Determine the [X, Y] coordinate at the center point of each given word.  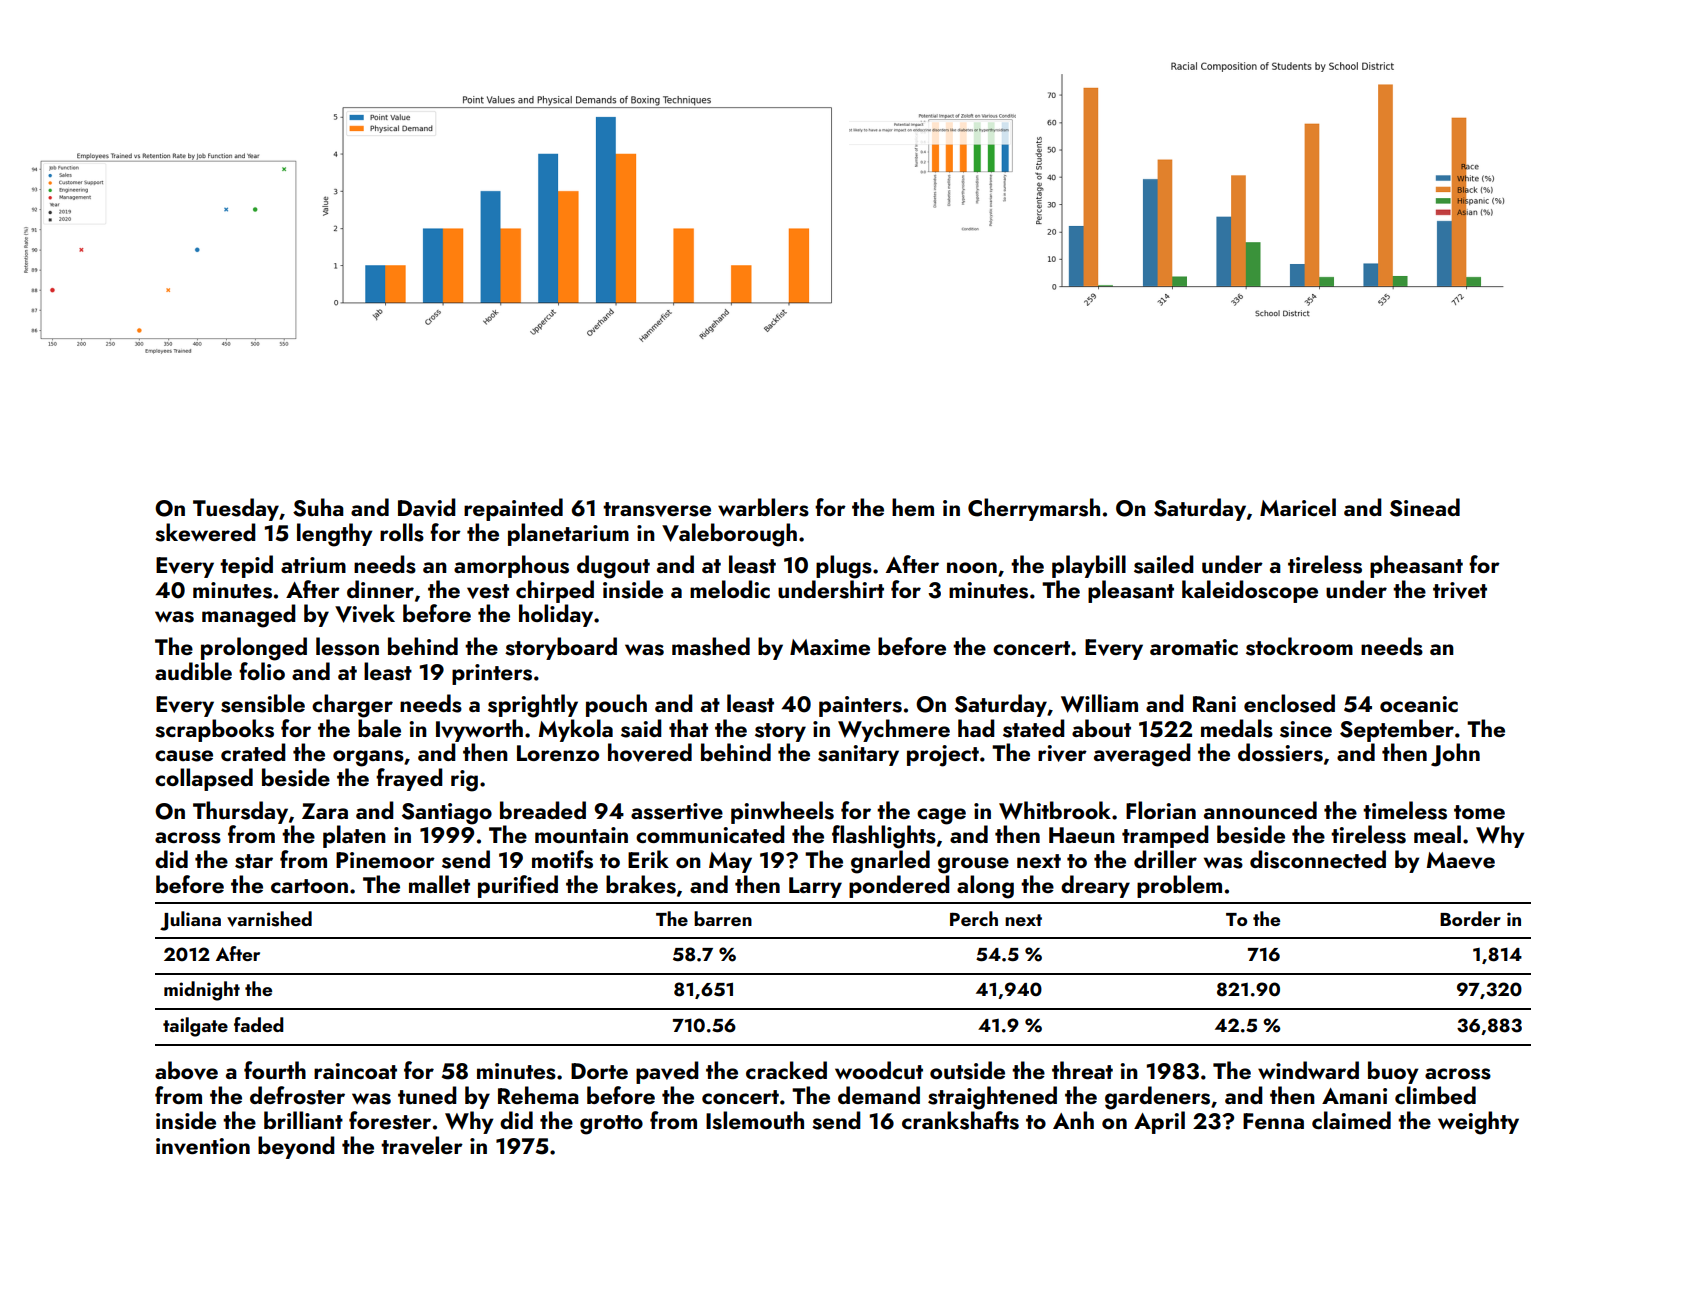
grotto [611, 1125]
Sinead [1425, 507]
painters [860, 706]
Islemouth [755, 1120]
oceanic [1419, 704]
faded [259, 1024]
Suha [318, 507]
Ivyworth [479, 730]
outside [967, 1070]
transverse [657, 509]
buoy [1393, 1072]
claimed [1351, 1120]
